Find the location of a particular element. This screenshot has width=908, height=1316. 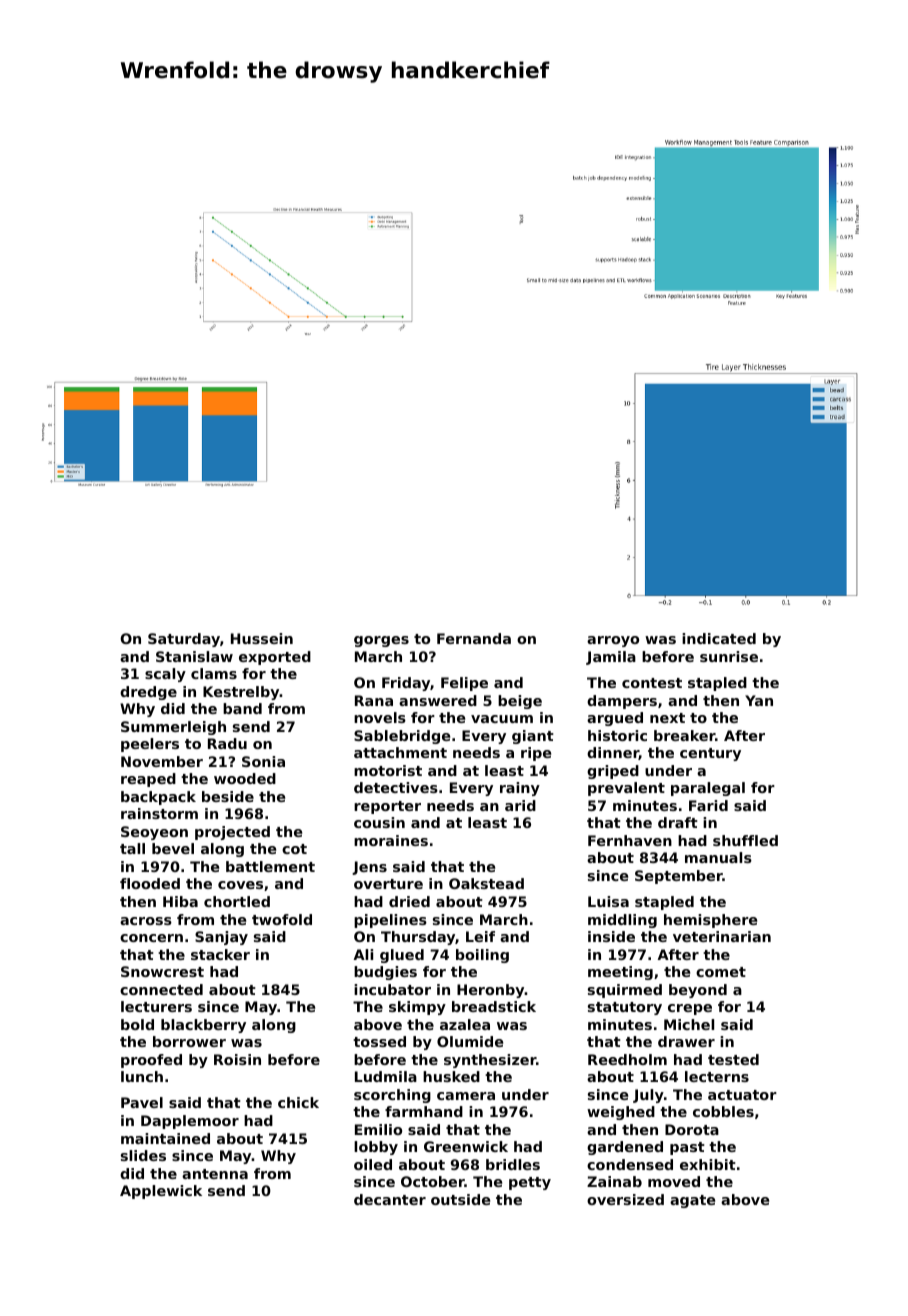

Dapplemoor is located at coordinates (190, 1122).
